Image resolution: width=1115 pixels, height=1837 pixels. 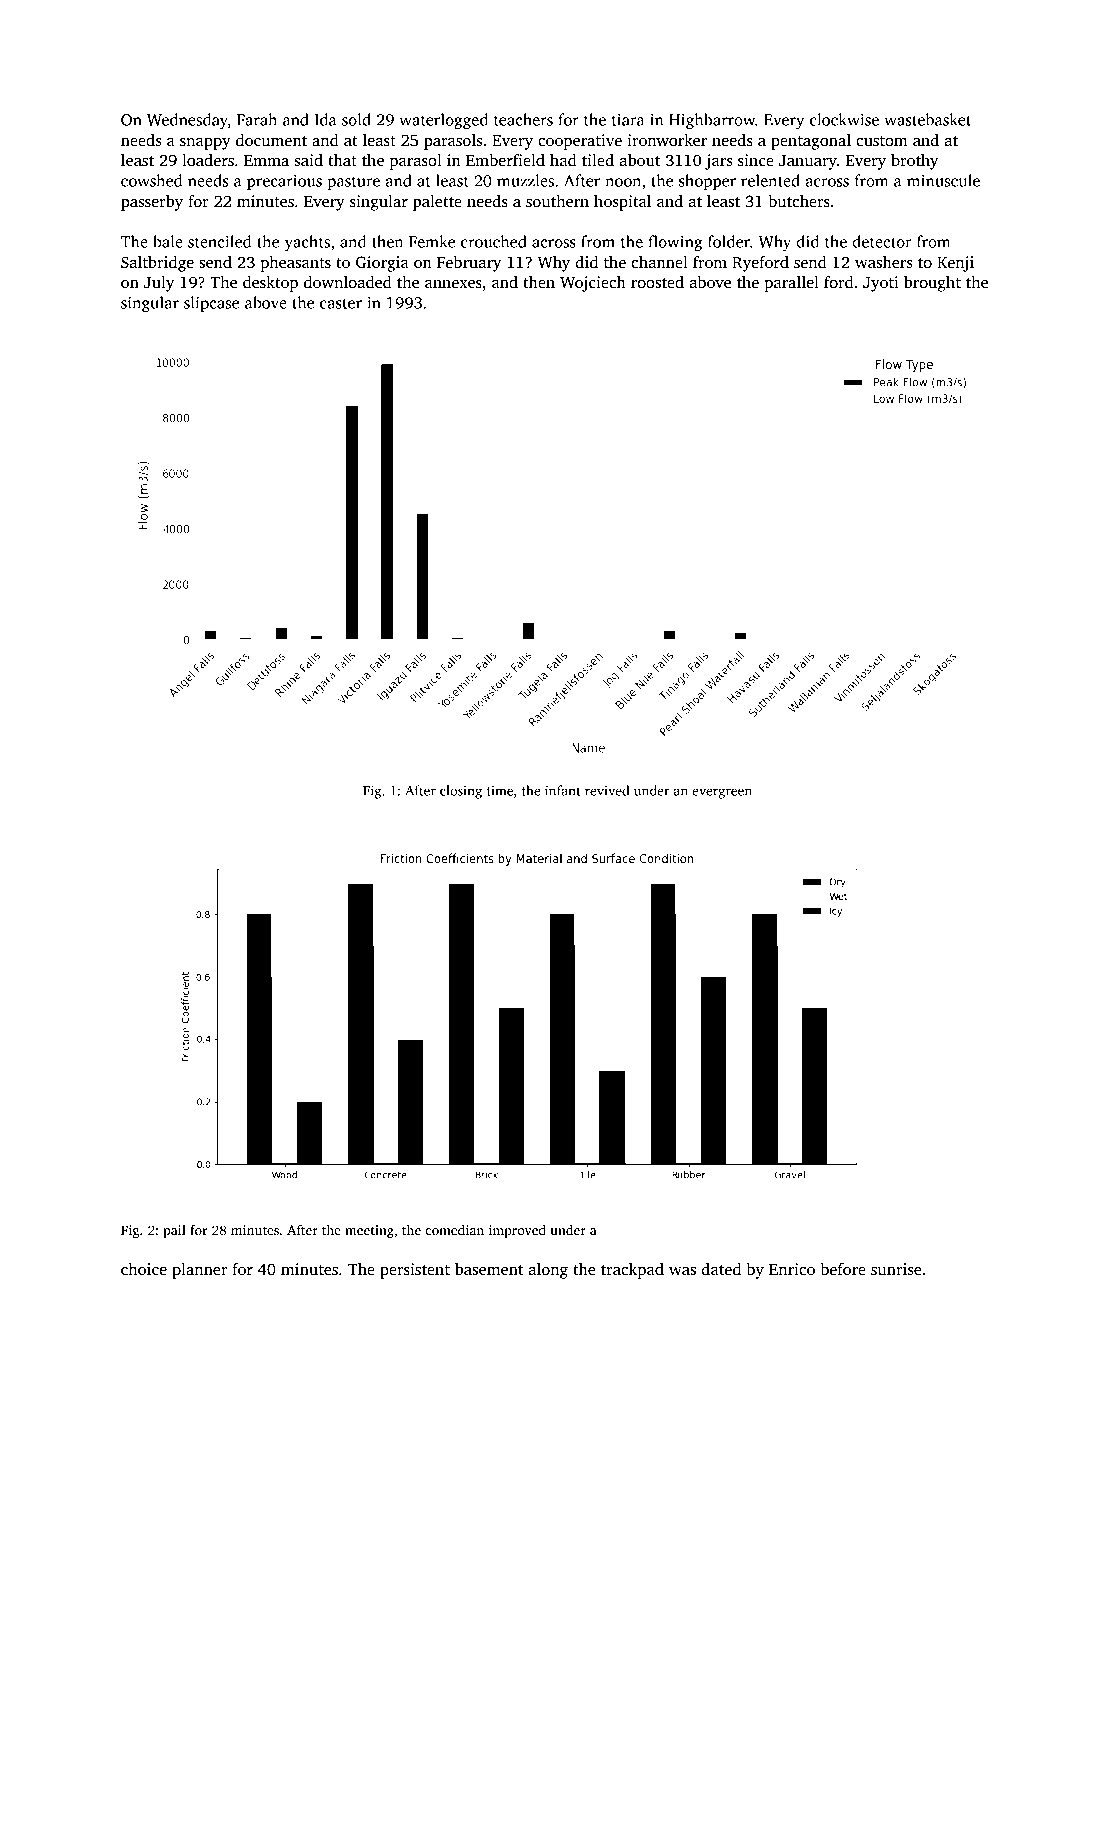 I want to click on tiara, so click(x=628, y=120).
